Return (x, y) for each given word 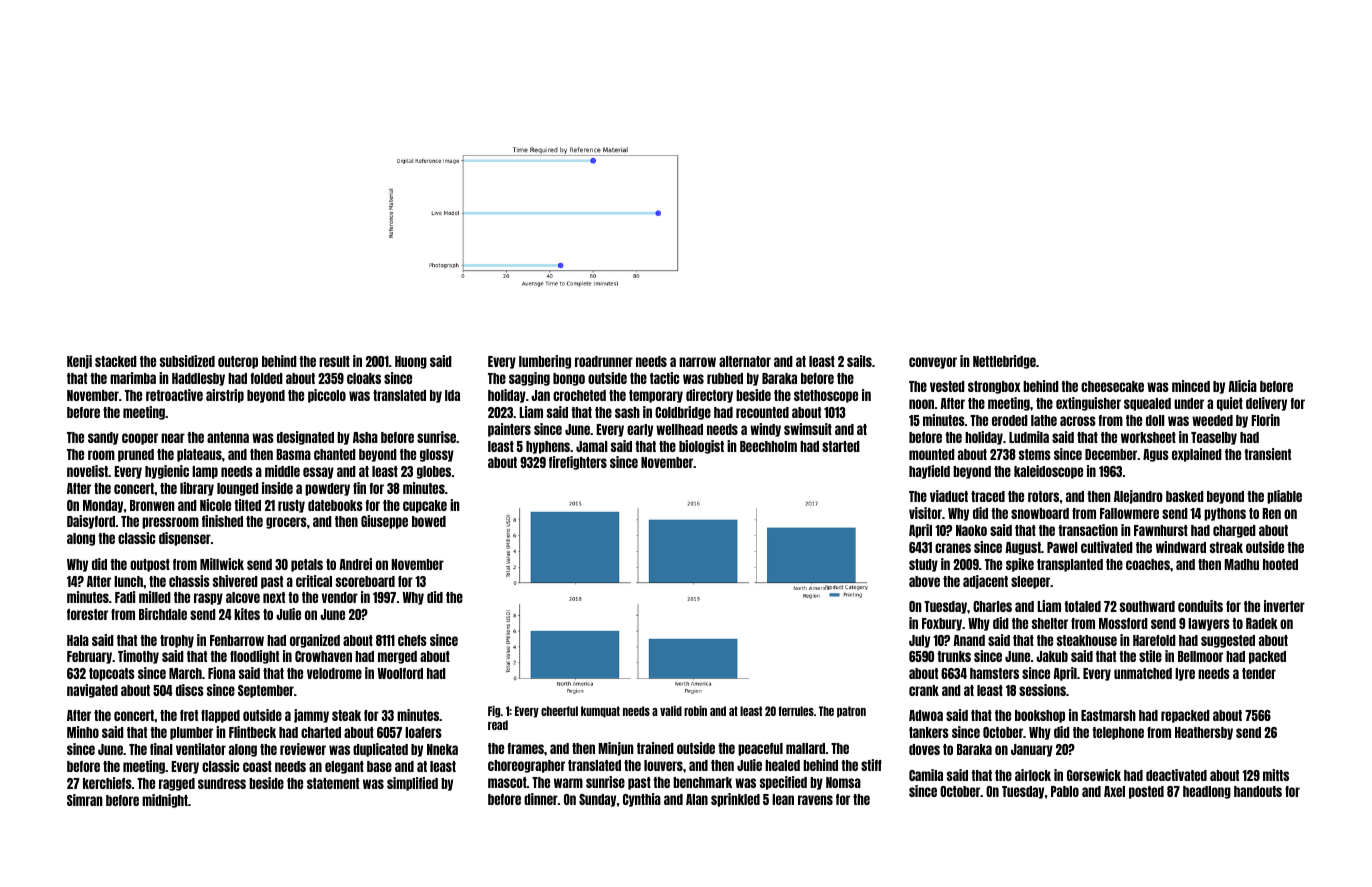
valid (671, 711)
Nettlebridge (1004, 362)
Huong (411, 362)
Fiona (221, 673)
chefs (412, 640)
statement (333, 783)
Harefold (1154, 640)
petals (307, 565)
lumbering (545, 362)
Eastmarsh (1108, 715)
